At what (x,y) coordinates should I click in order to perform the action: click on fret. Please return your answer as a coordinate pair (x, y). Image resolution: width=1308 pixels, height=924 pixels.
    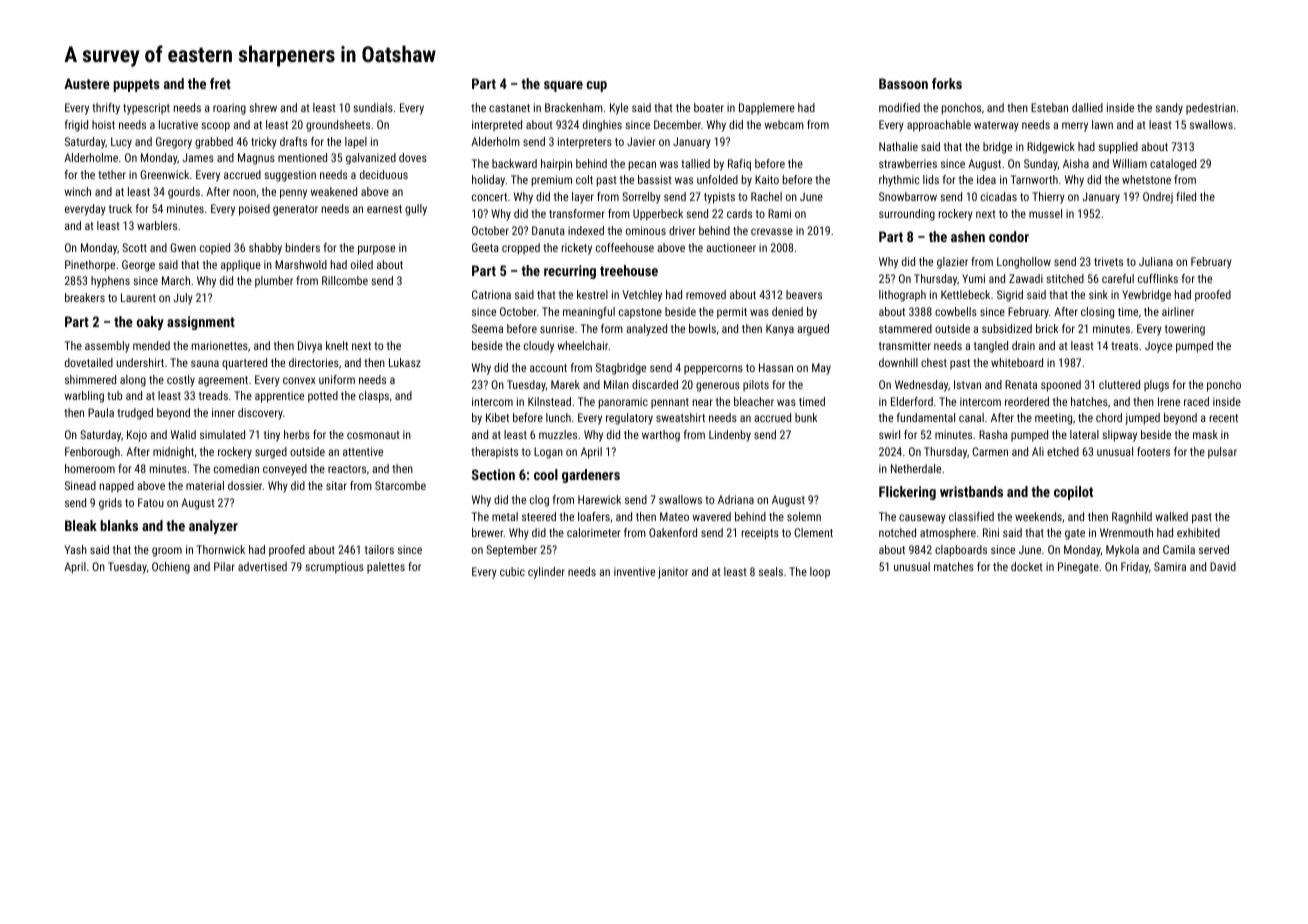
    Looking at the image, I should click on (220, 83).
